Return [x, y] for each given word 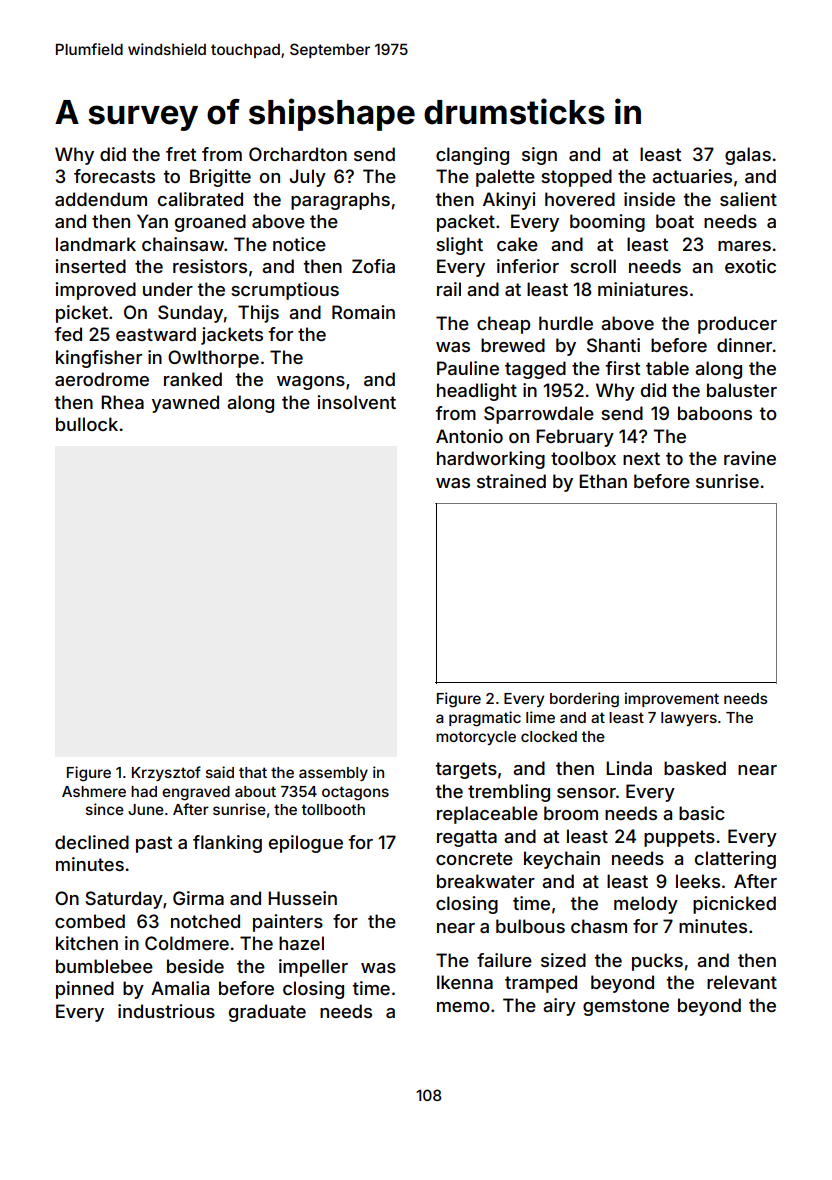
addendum [101, 199]
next [641, 458]
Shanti [613, 345]
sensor [586, 793]
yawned [185, 404]
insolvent [356, 402]
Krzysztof [166, 773]
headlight [477, 392]
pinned [85, 990]
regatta [467, 838]
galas [748, 156]
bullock [87, 424]
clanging [472, 156]
